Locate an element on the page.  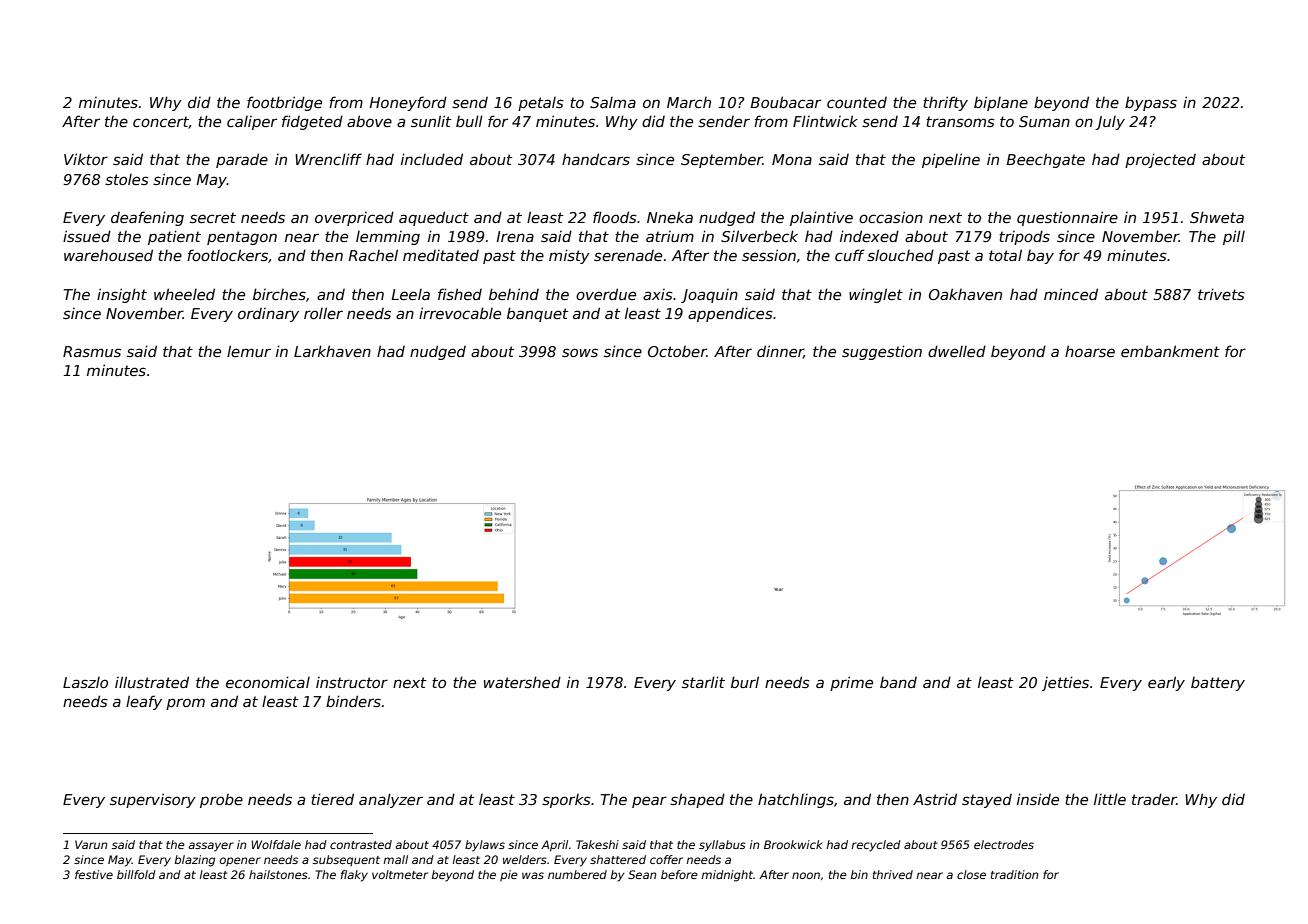
Wolfdale is located at coordinates (276, 844).
